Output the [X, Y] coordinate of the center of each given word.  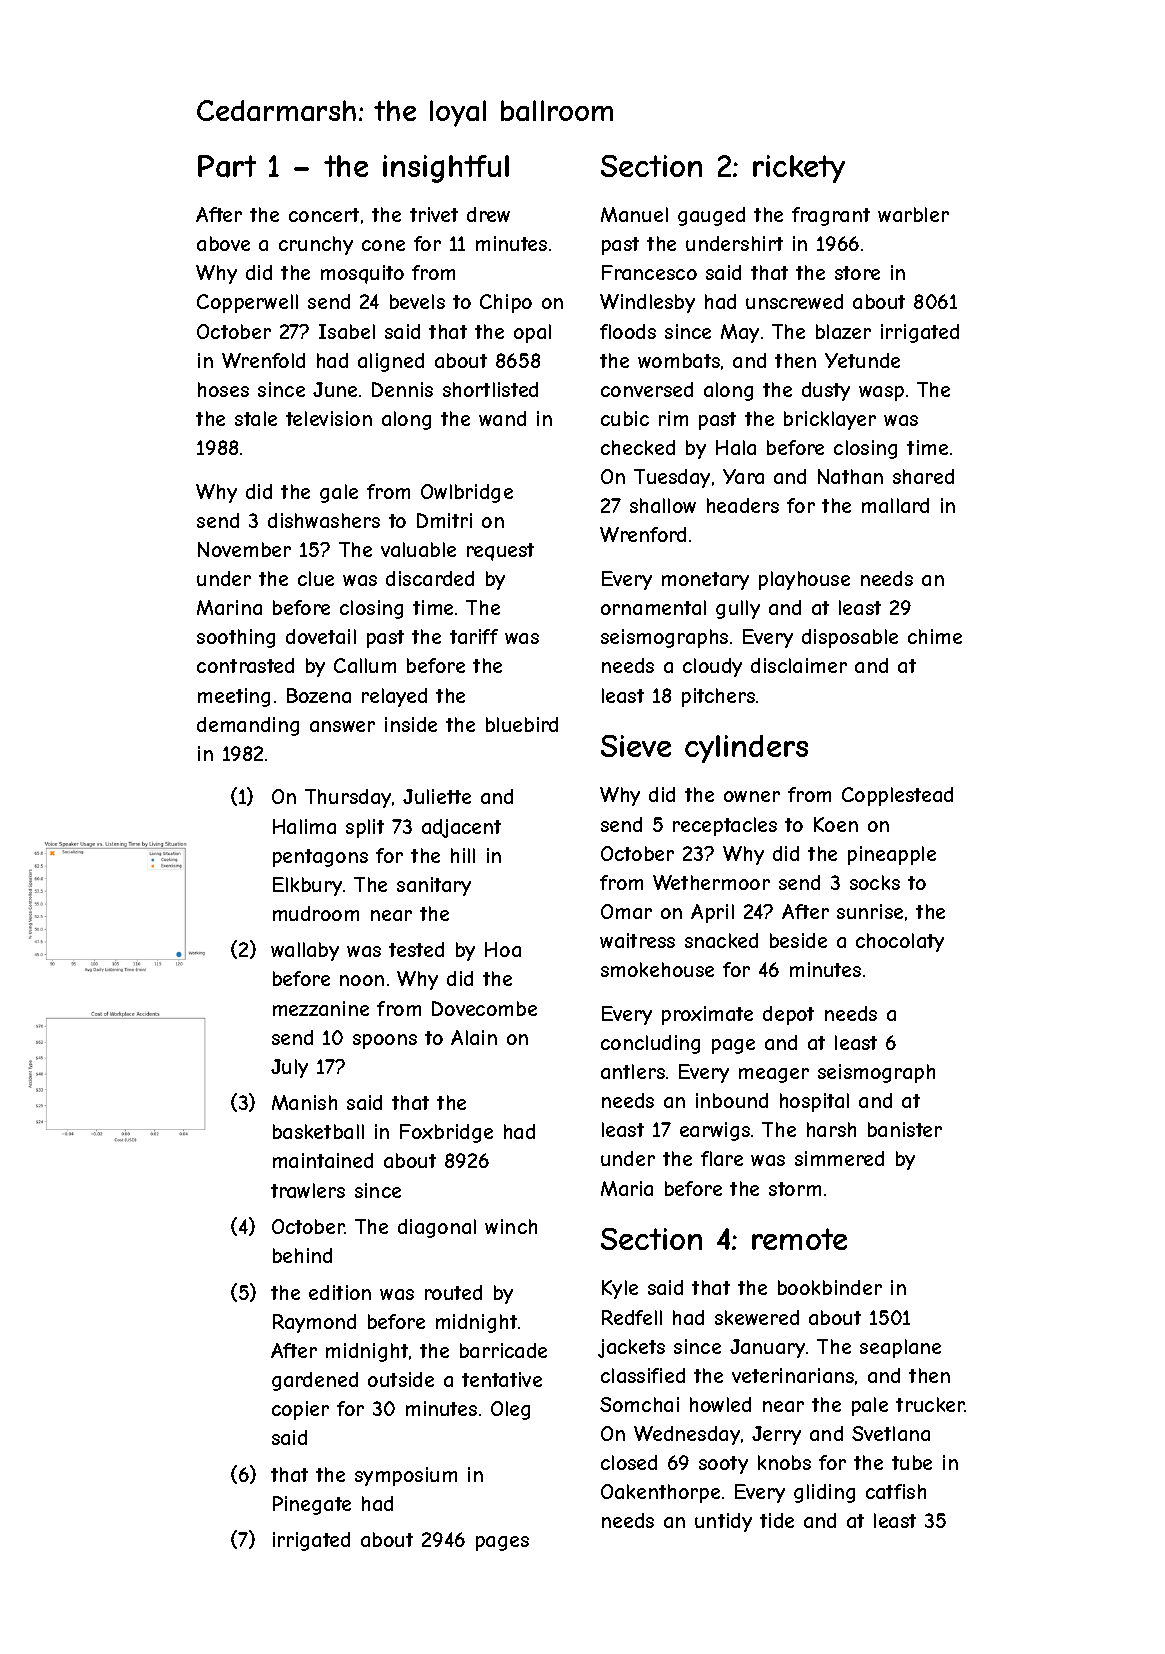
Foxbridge [446, 1133]
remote [799, 1239]
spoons [385, 1041]
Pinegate [312, 1505]
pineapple [892, 855]
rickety [799, 169]
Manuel [634, 214]
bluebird [522, 724]
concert [324, 215]
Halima [304, 826]
